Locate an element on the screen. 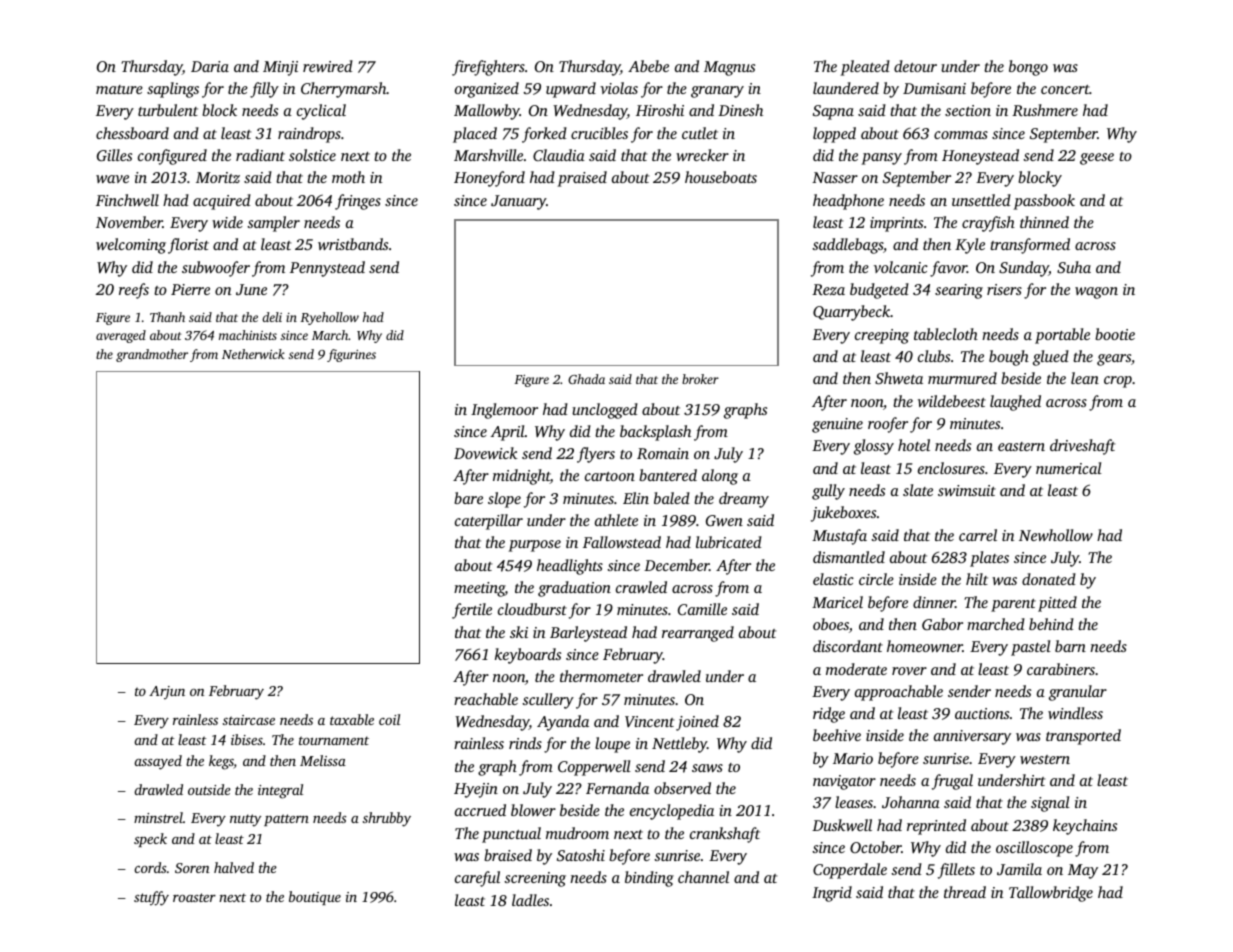  swimsuit is located at coordinates (967, 490).
